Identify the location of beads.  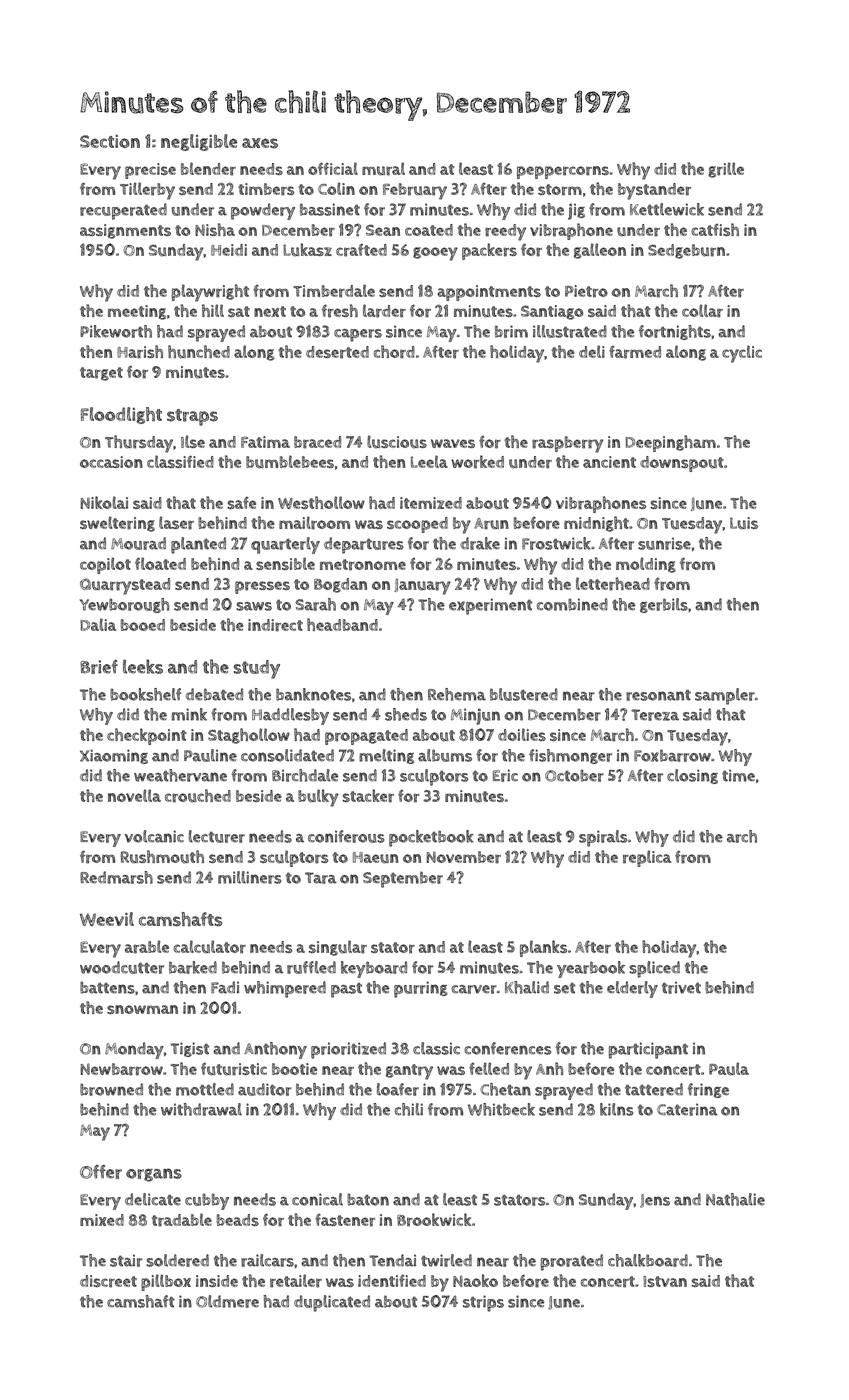
(238, 1220).
